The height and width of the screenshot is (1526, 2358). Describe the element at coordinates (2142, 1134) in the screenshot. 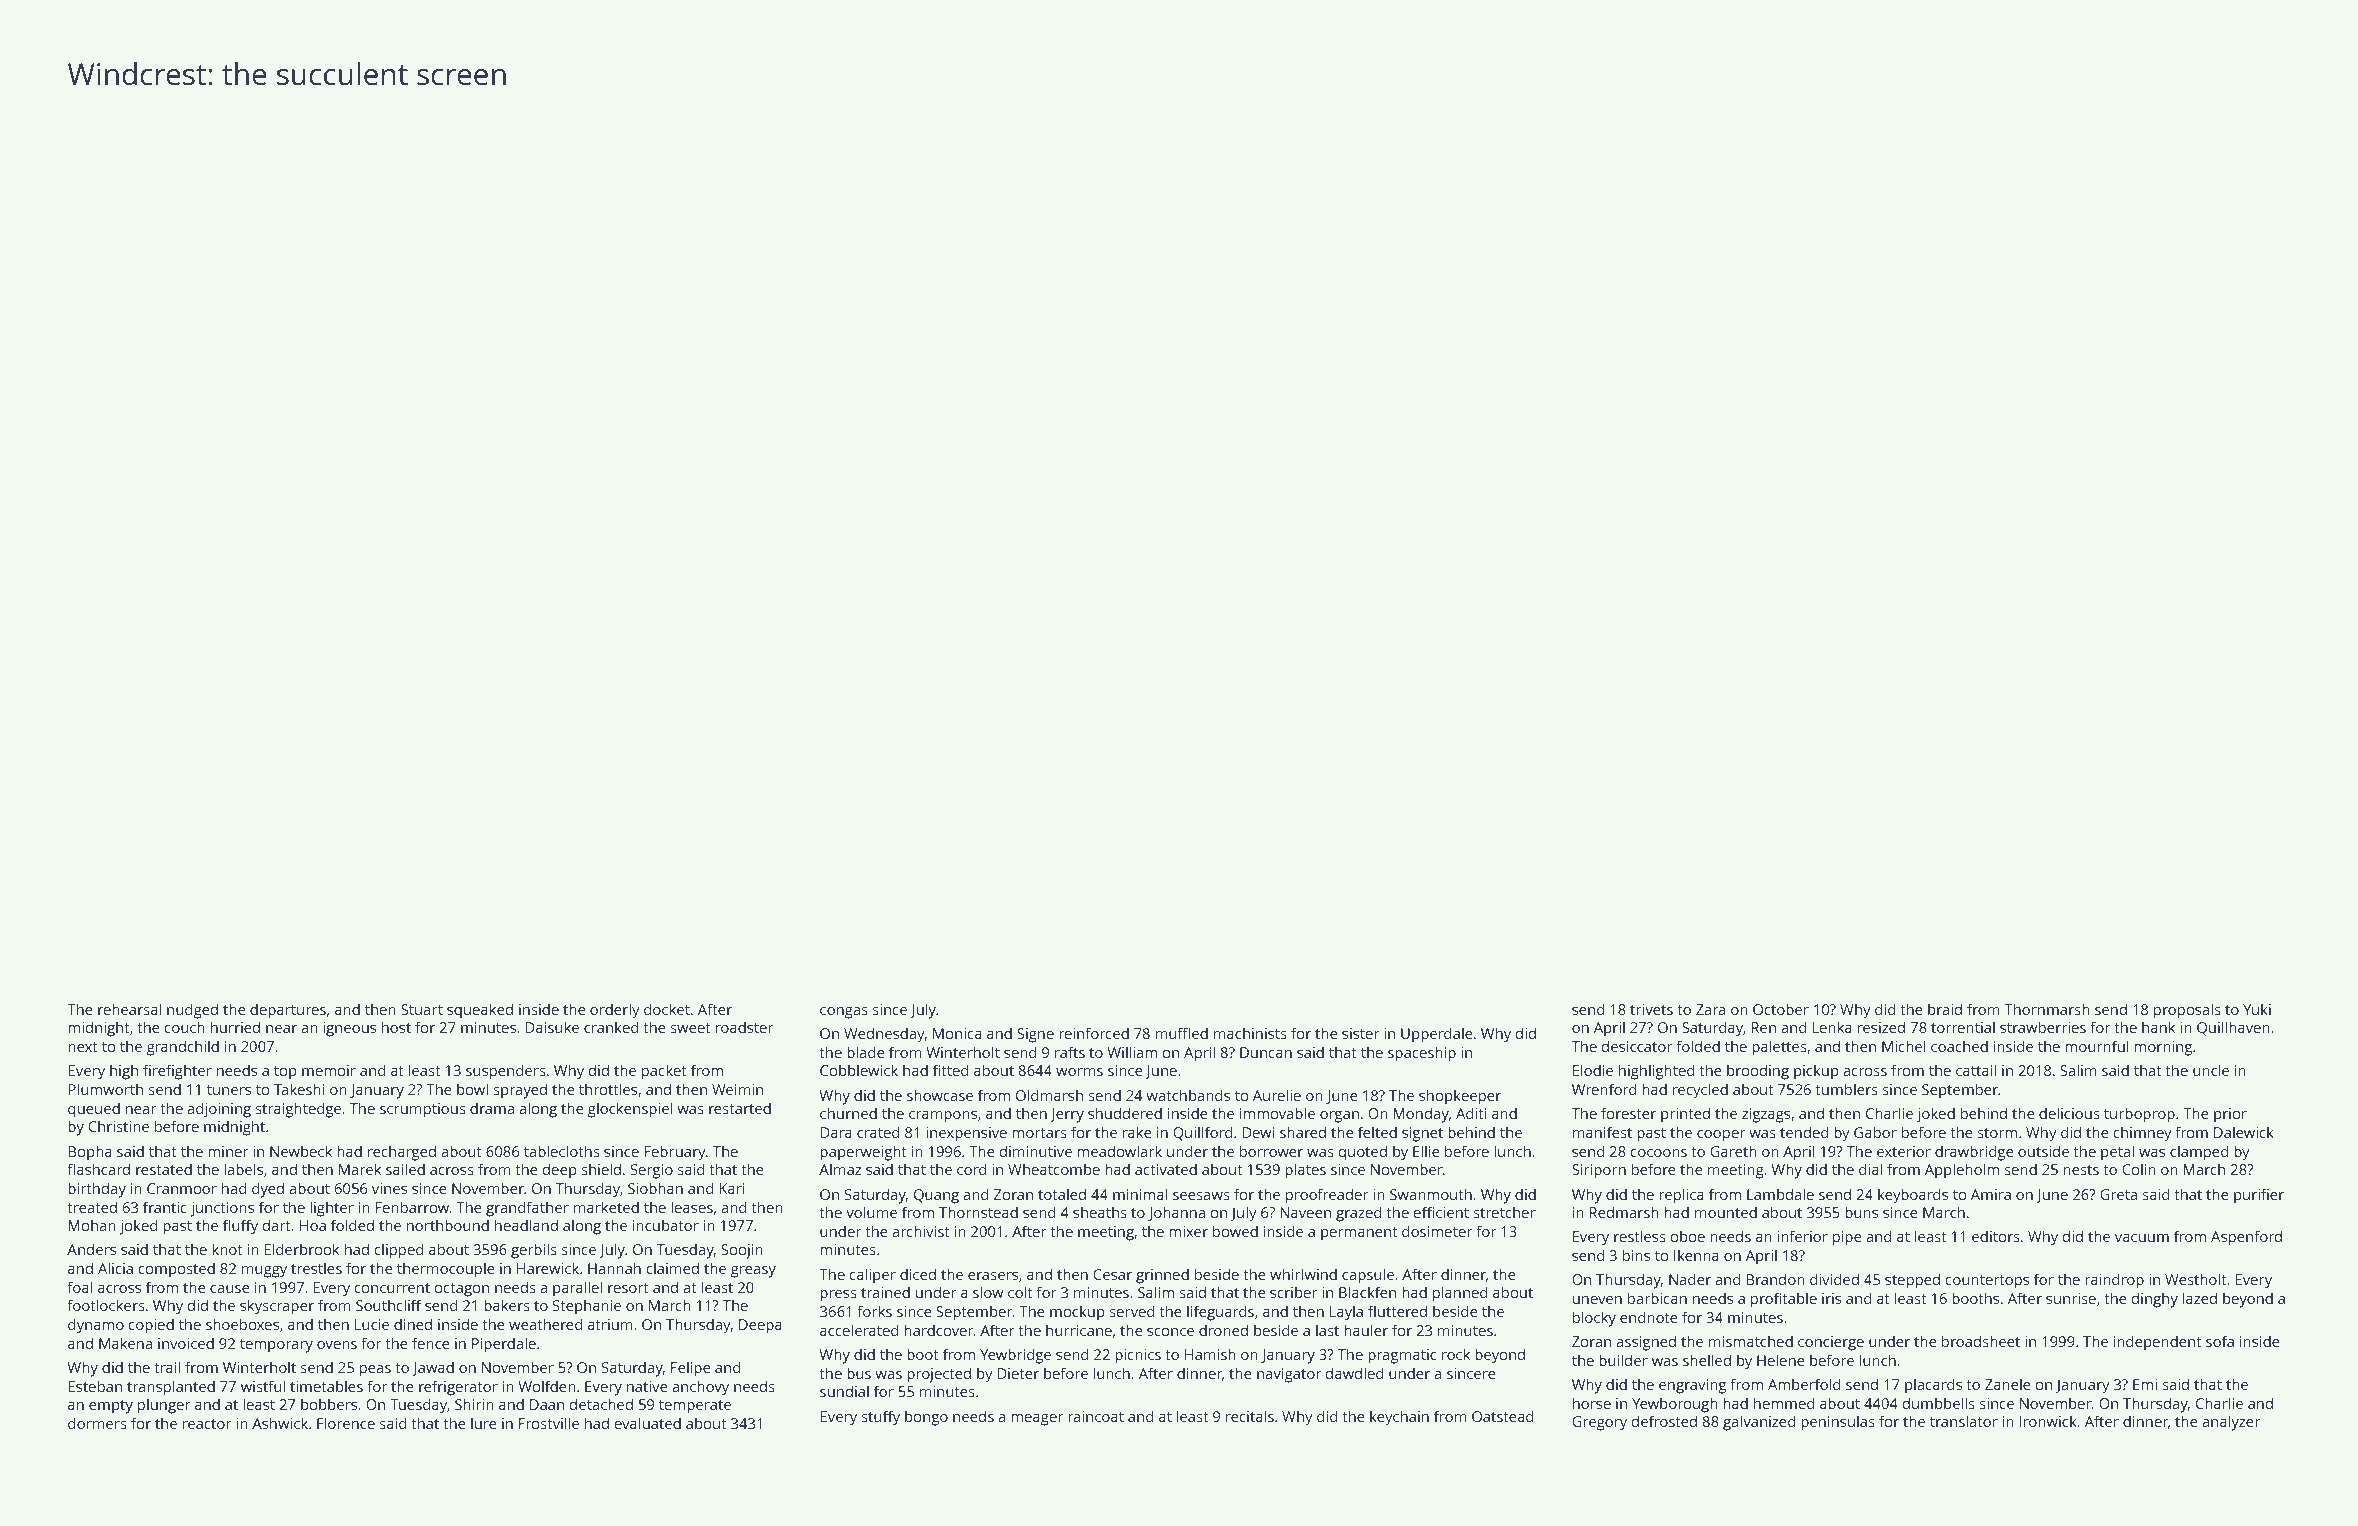

I see `chimney` at that location.
